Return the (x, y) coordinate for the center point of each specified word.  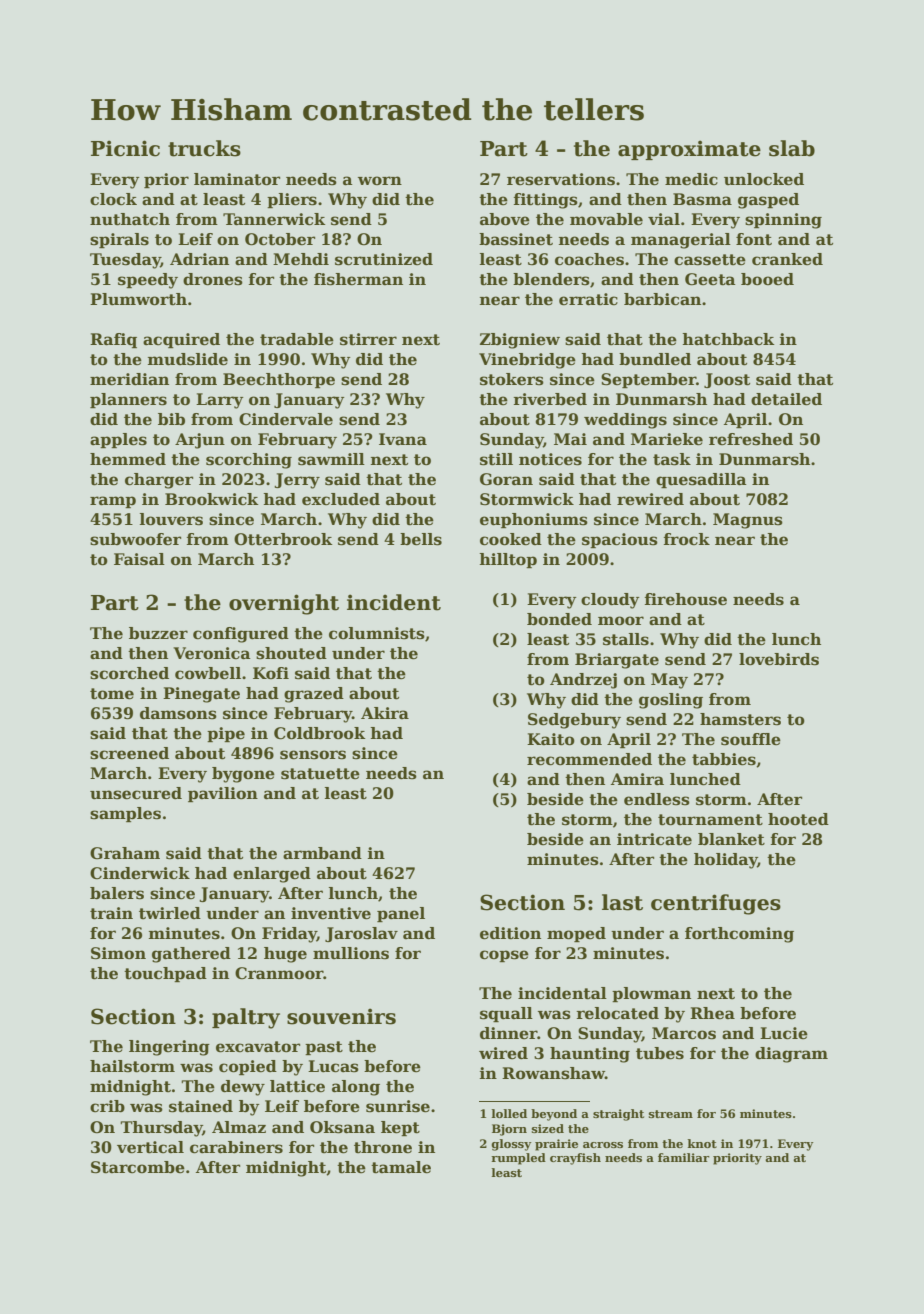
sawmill (331, 459)
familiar (684, 1157)
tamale (401, 1167)
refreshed (751, 439)
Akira (385, 713)
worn (380, 180)
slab (792, 148)
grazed (314, 695)
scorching (249, 461)
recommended (589, 759)
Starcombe (138, 1167)
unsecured (136, 793)
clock (113, 199)
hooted (798, 819)
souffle (751, 739)
